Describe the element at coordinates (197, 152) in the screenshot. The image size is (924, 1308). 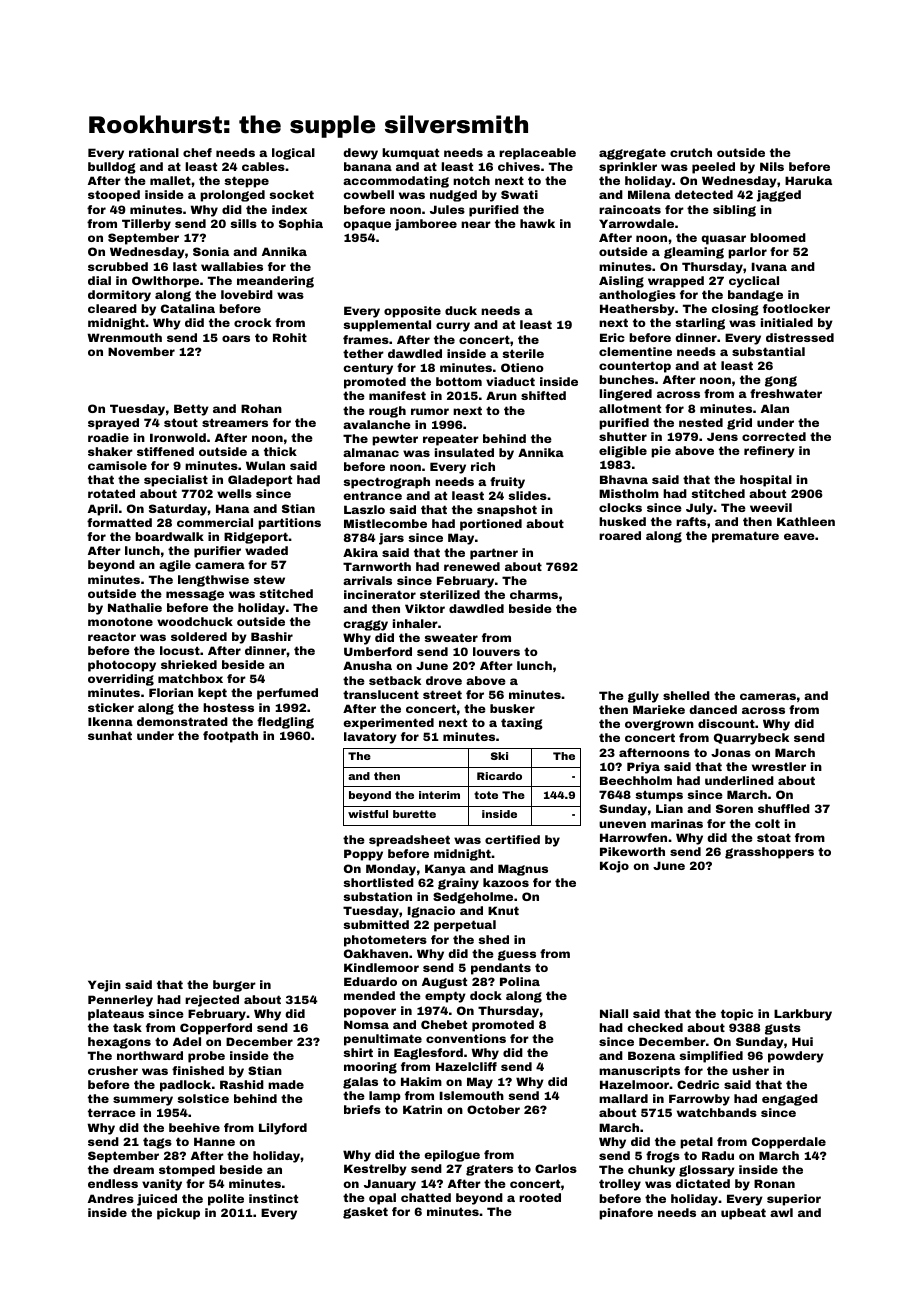
I see `chef` at that location.
